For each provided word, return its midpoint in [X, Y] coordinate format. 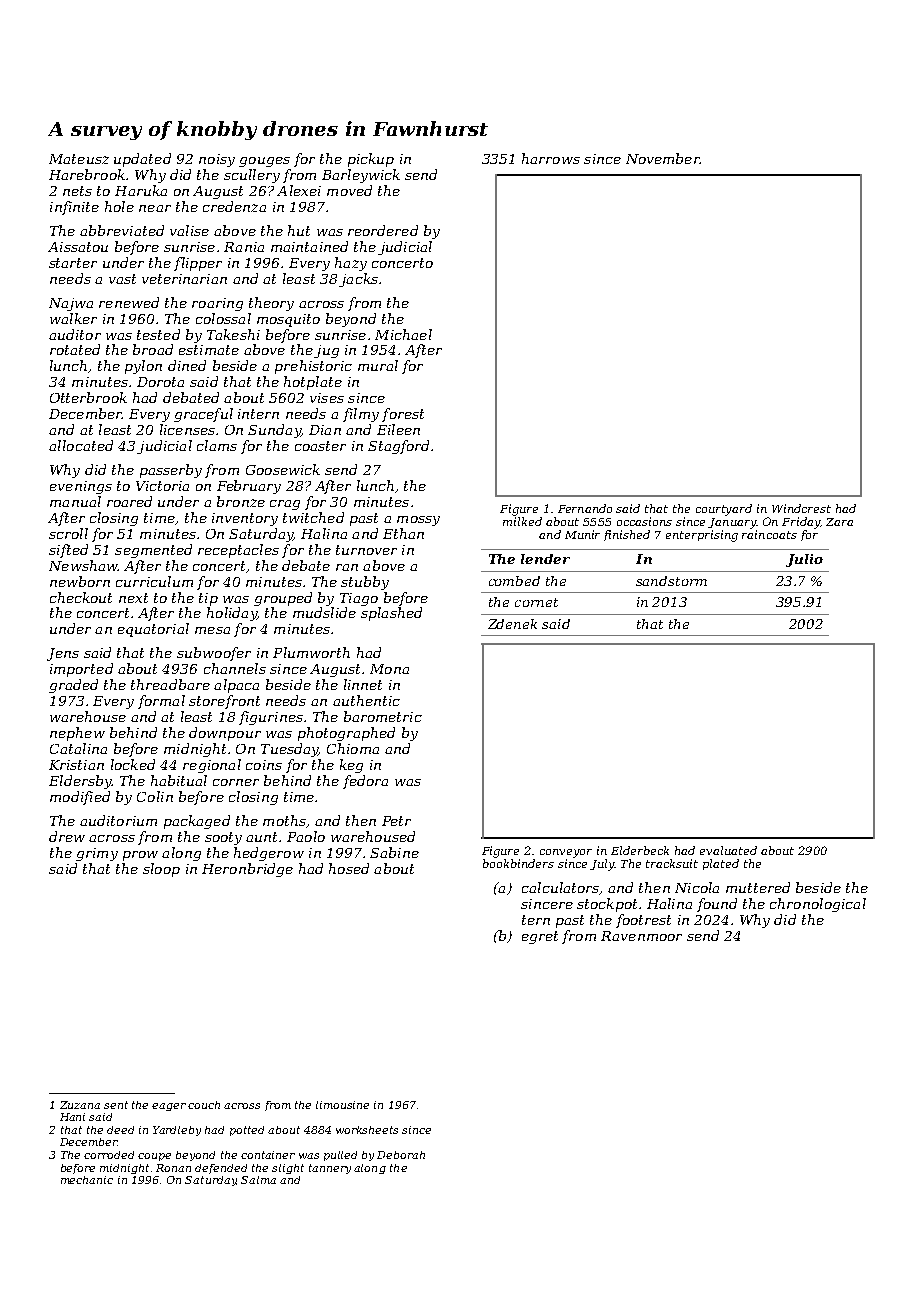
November [663, 158]
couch [204, 1105]
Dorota [160, 382]
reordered [383, 230]
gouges [264, 162]
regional [212, 766]
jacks [358, 280]
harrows [551, 158]
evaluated [728, 850]
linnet [363, 684]
